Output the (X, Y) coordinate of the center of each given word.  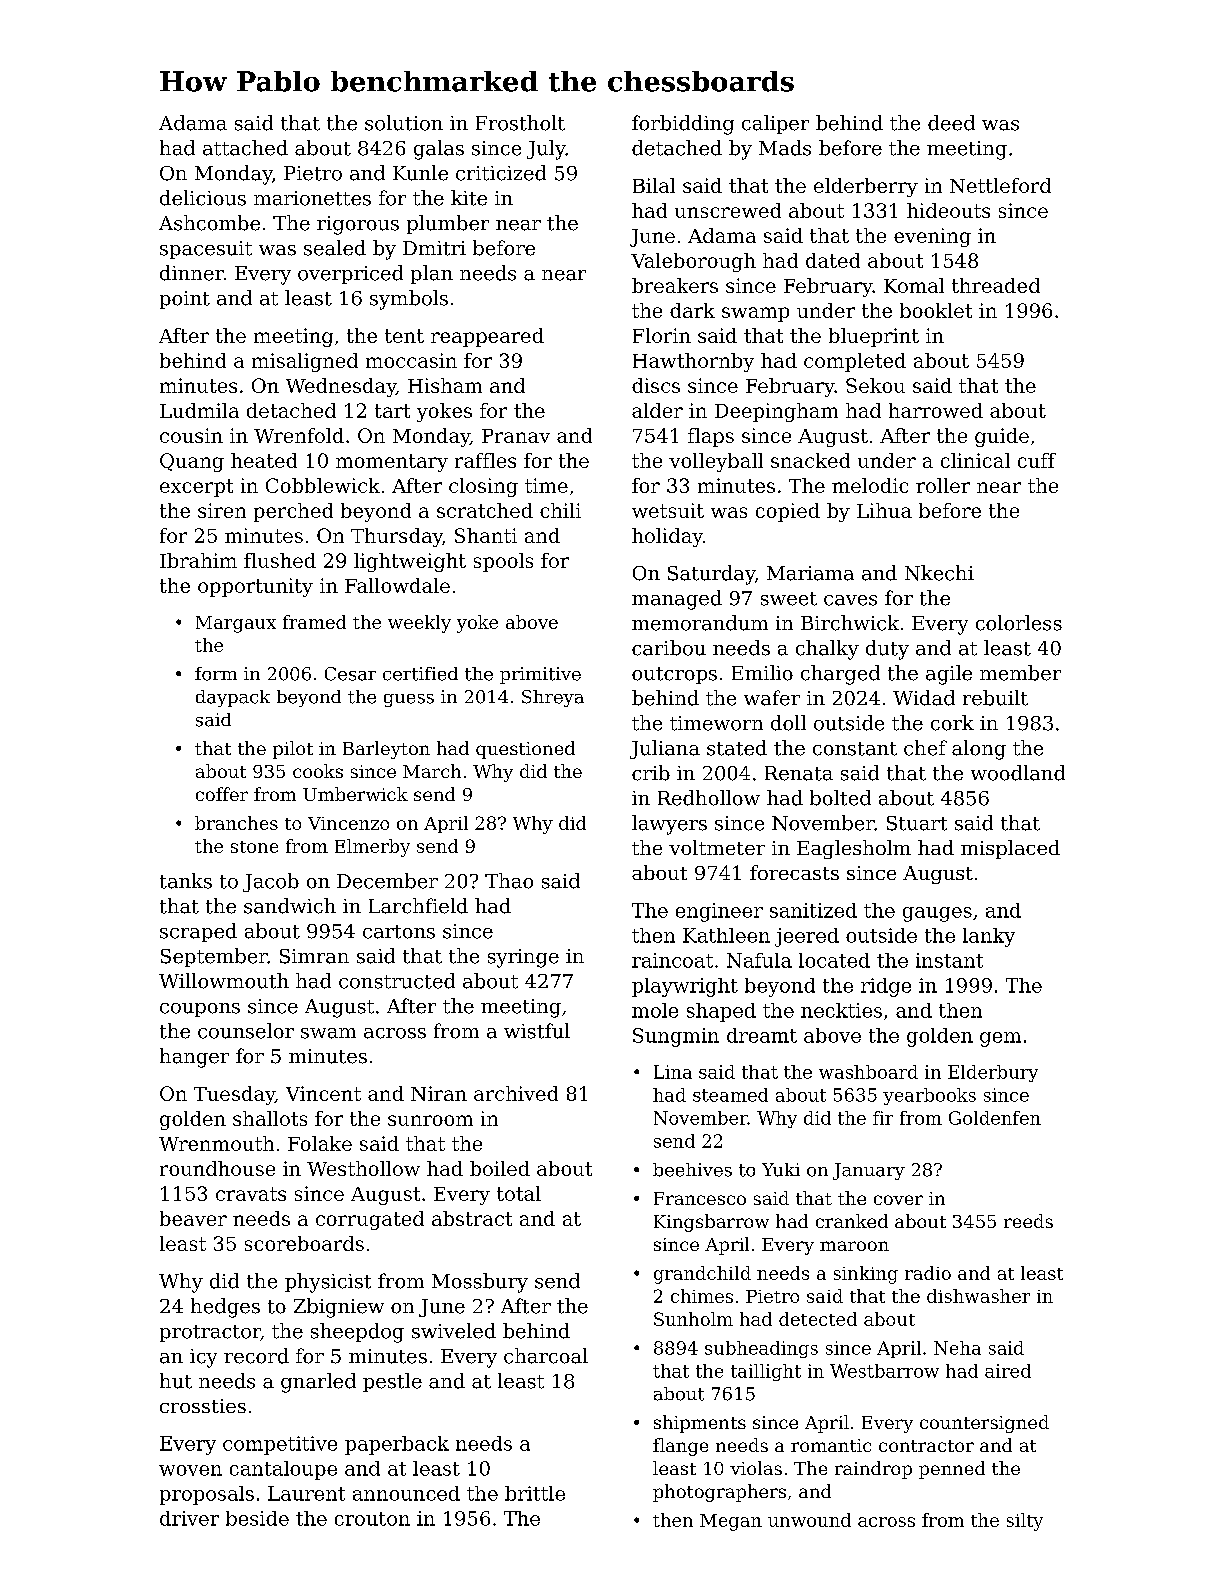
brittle (535, 1493)
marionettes (312, 198)
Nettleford (1000, 185)
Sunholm (693, 1319)
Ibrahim (198, 560)
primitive (540, 675)
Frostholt (520, 123)
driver (189, 1518)
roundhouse (217, 1168)
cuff (1037, 460)
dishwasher (978, 1296)
